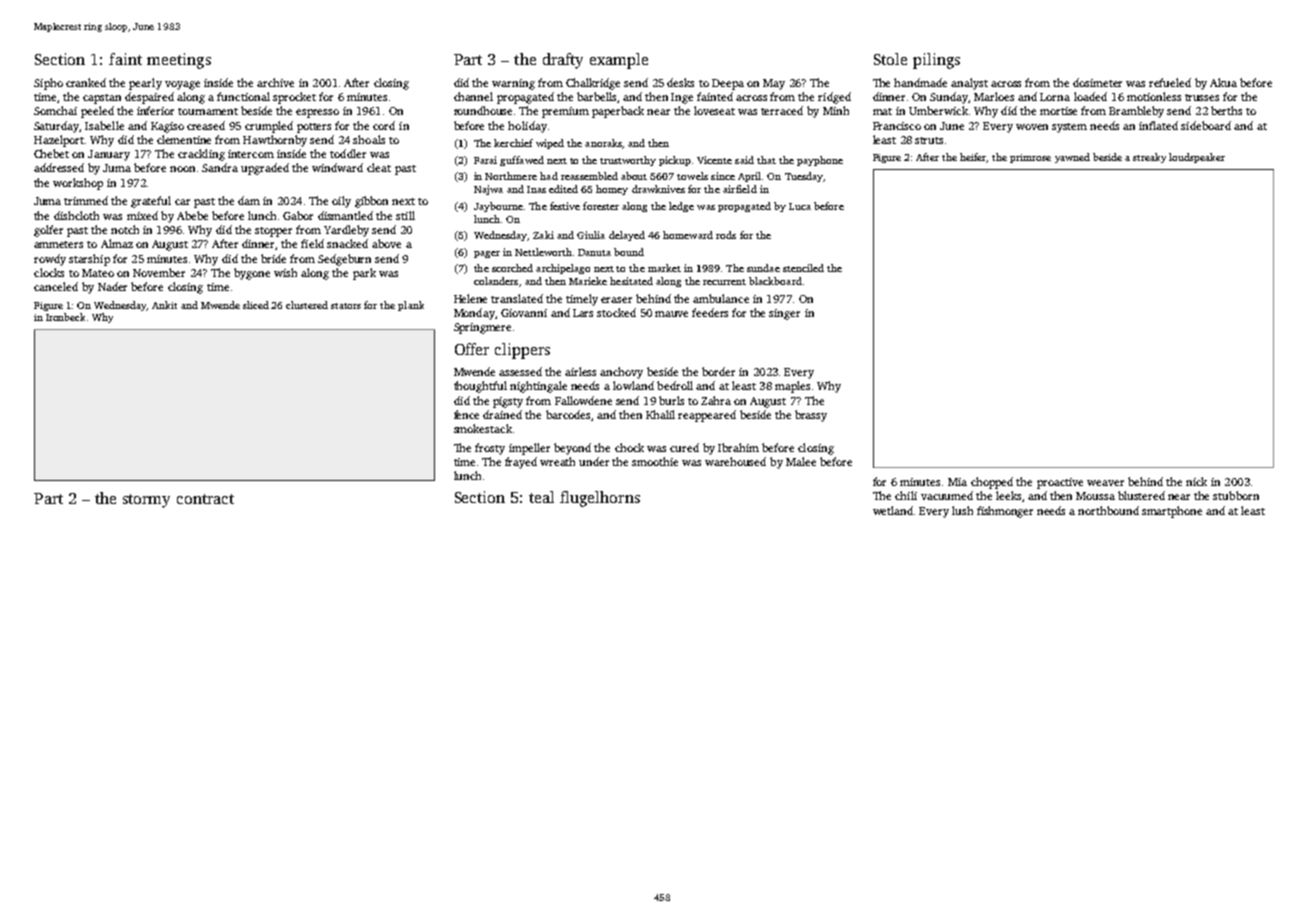 Image resolution: width=1308 pixels, height=924 pixels. What do you see at coordinates (563, 61) in the screenshot?
I see `drafty` at bounding box center [563, 61].
